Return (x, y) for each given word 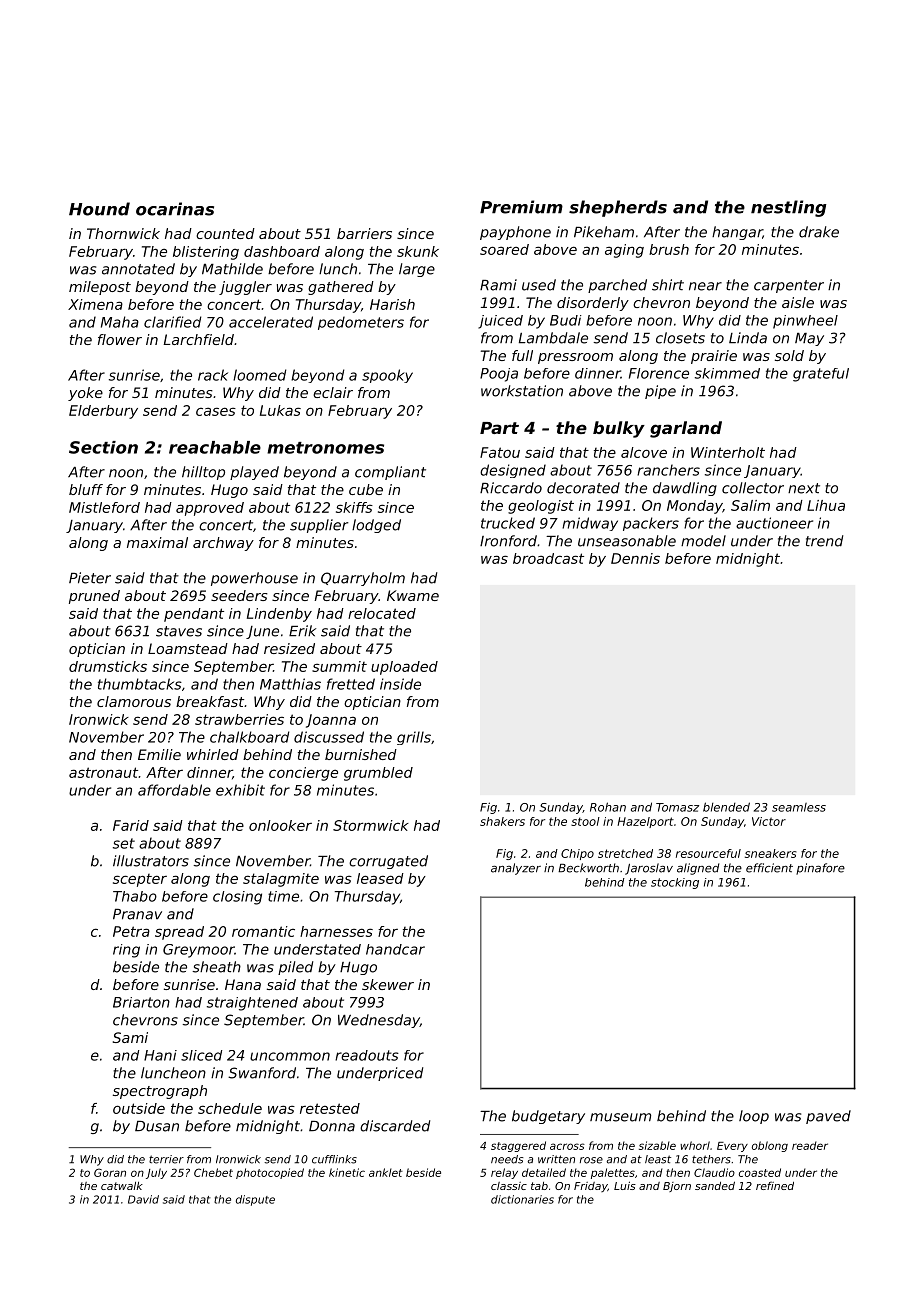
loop (754, 1117)
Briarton (141, 1002)
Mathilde (232, 269)
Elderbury (103, 412)
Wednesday (379, 1021)
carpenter (789, 286)
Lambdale (553, 338)
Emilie (159, 754)
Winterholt (728, 452)
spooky (387, 376)
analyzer (516, 869)
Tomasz (677, 807)
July (156, 1173)
